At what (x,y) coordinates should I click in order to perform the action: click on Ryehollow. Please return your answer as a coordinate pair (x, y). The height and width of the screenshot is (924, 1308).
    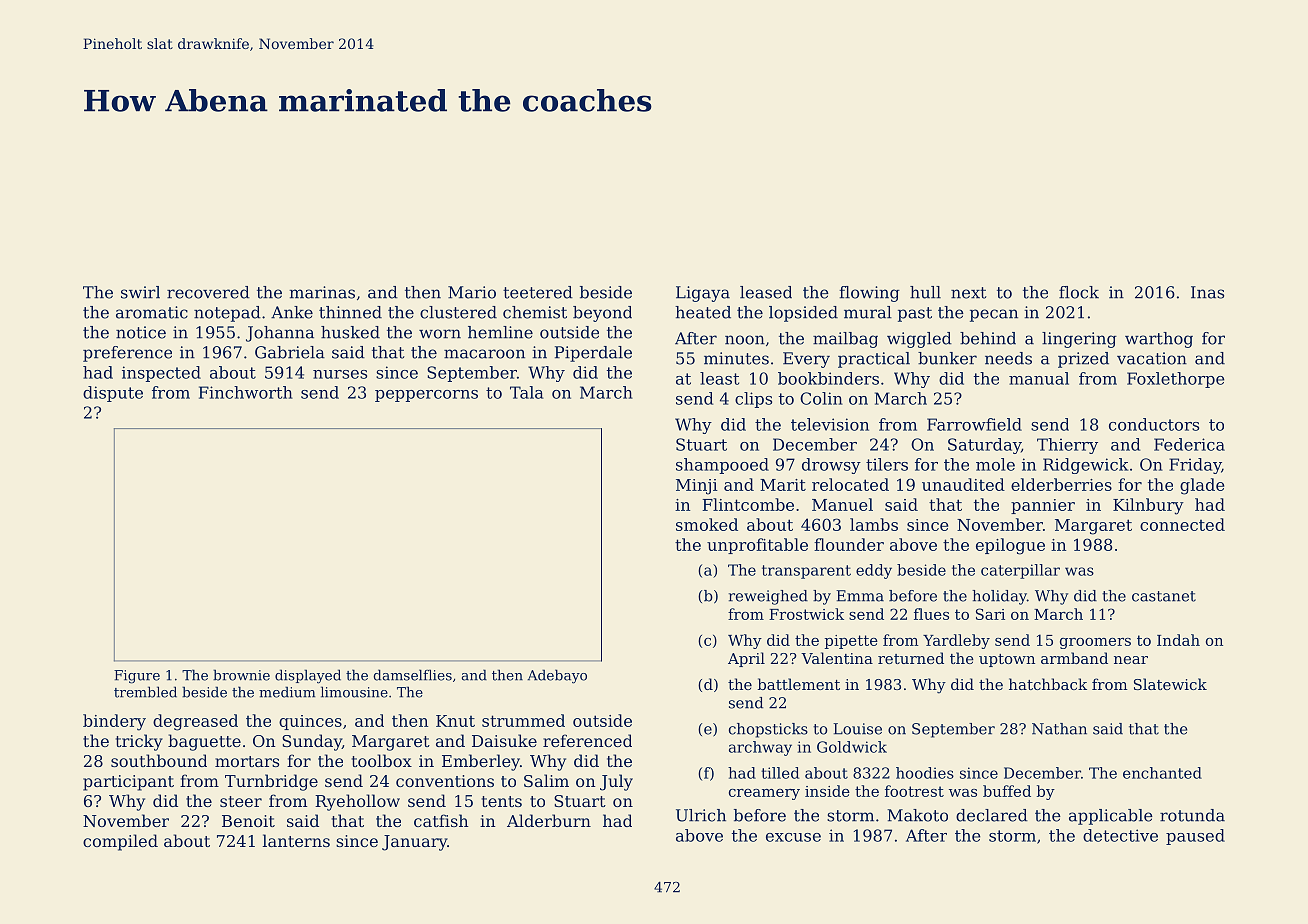
    Looking at the image, I should click on (357, 802).
